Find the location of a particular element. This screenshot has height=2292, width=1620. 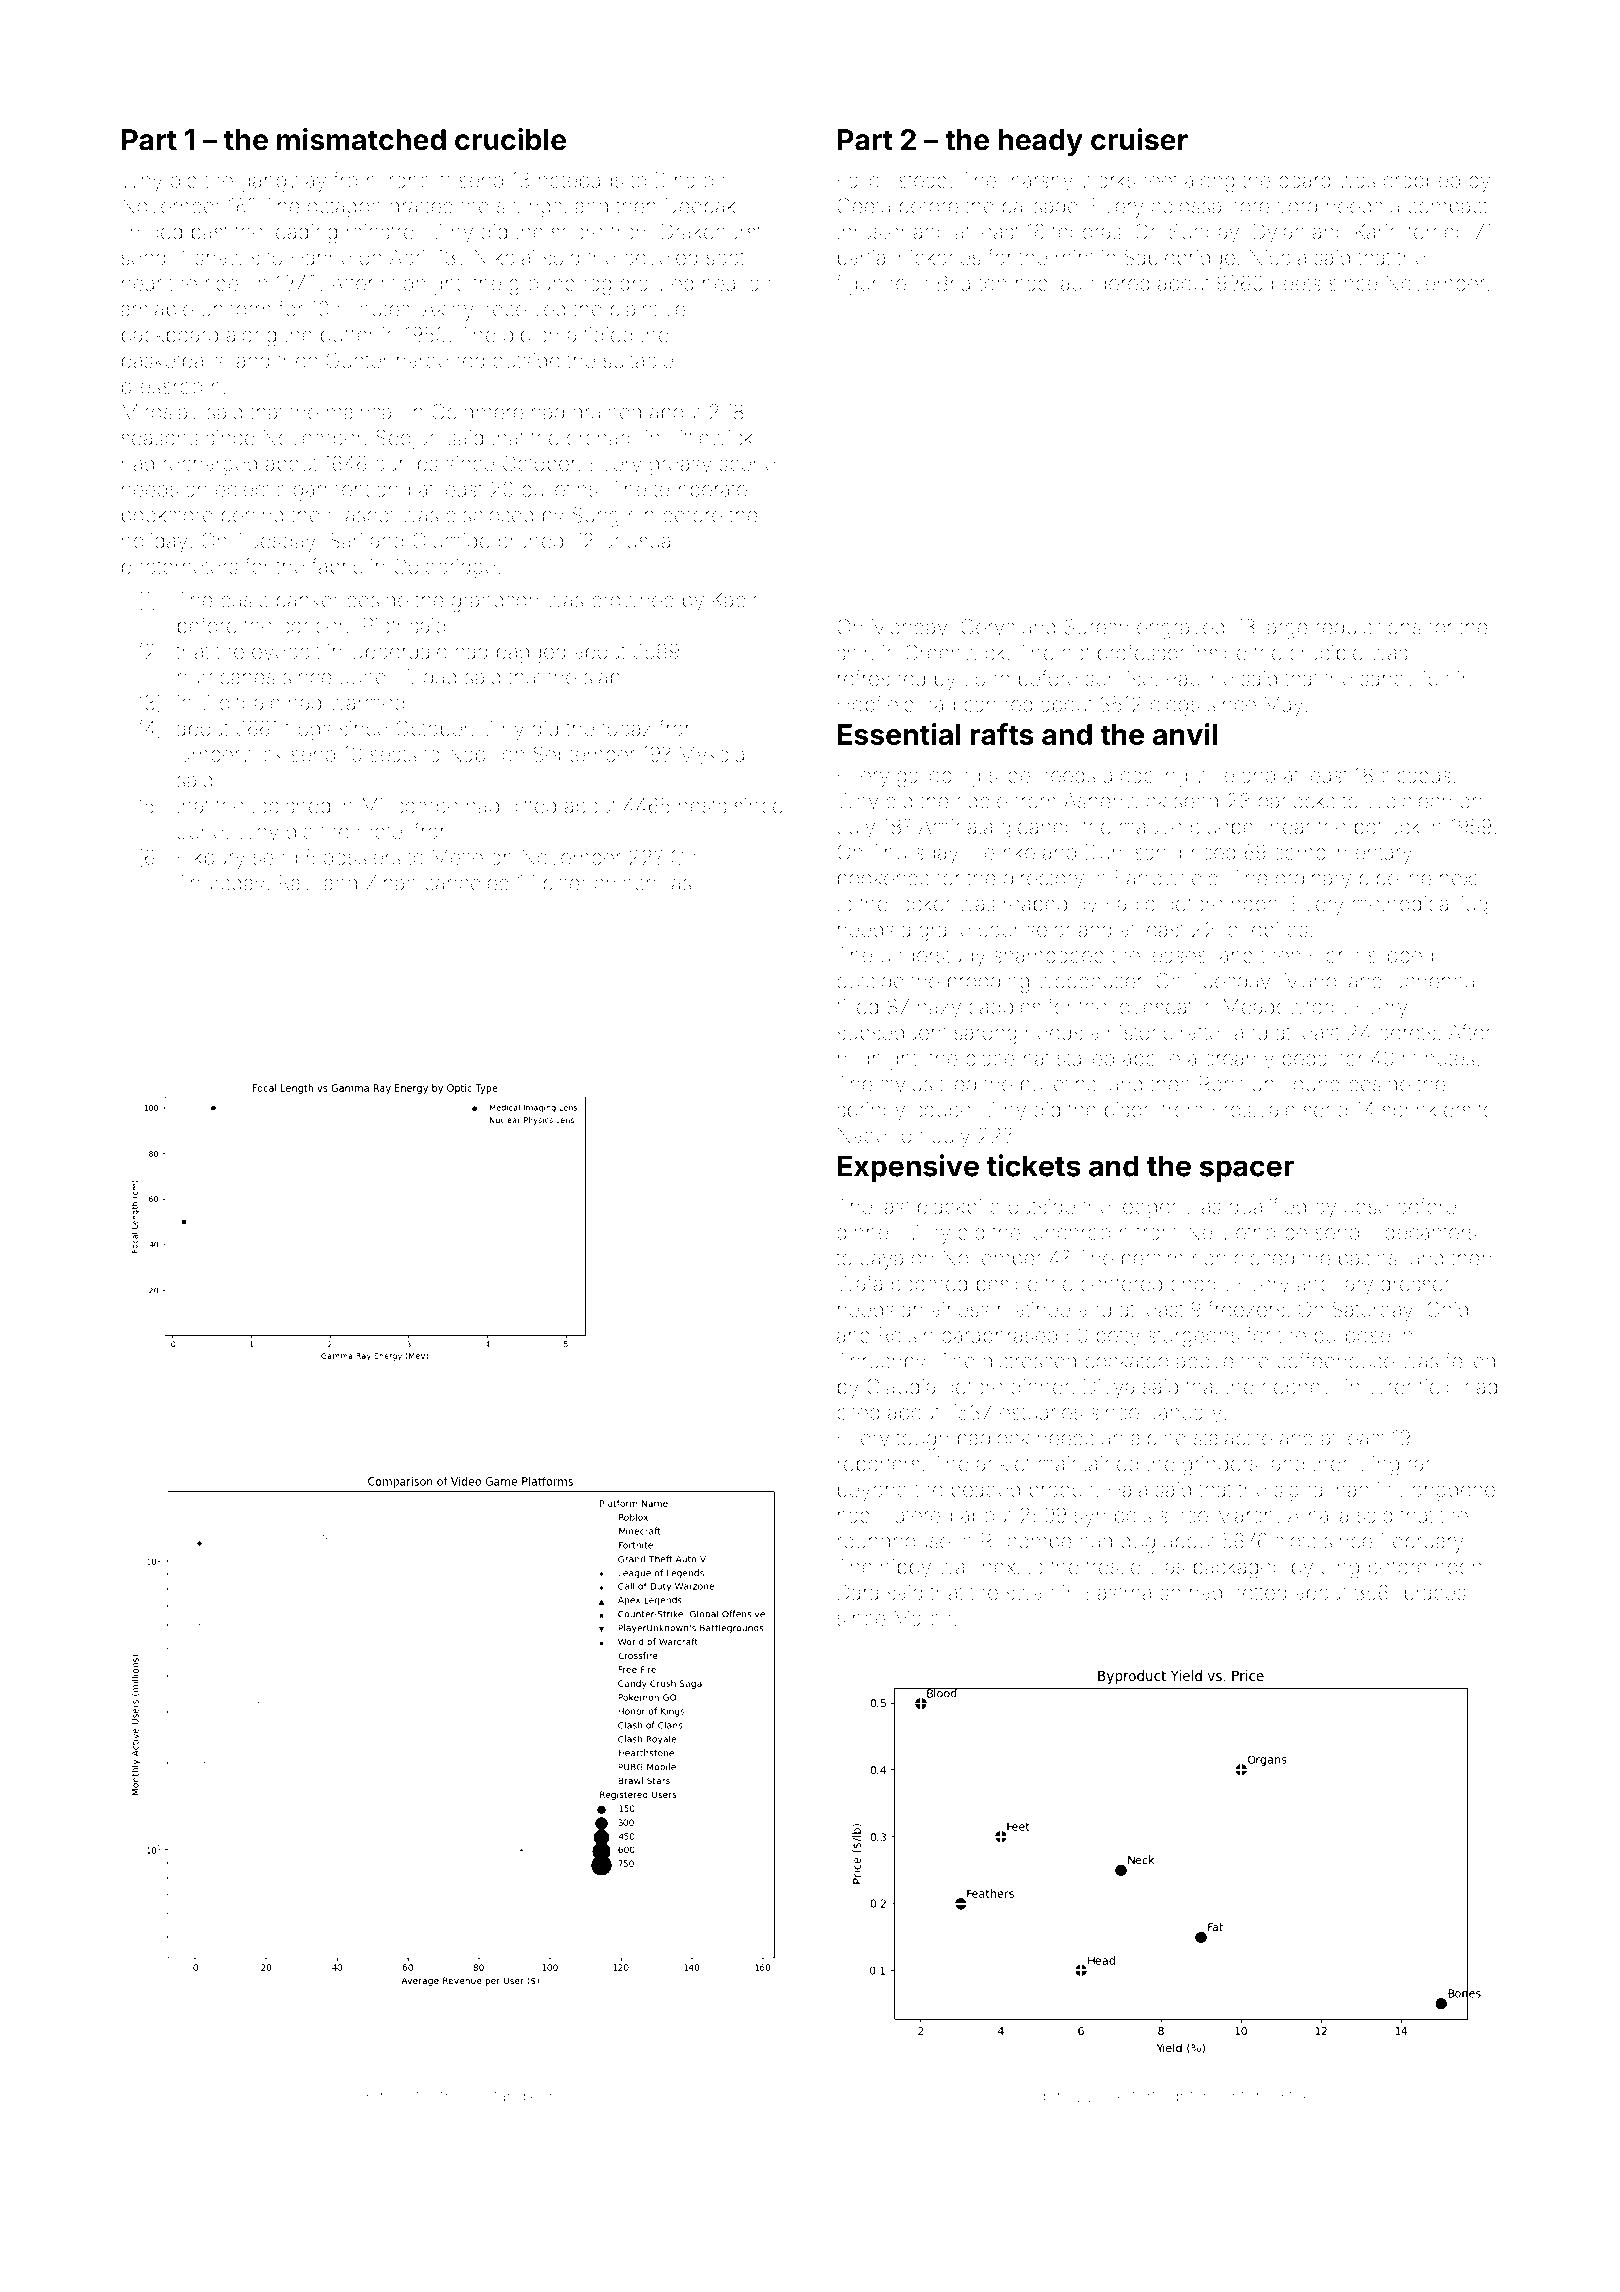

rectangle is located at coordinates (504, 2098).
